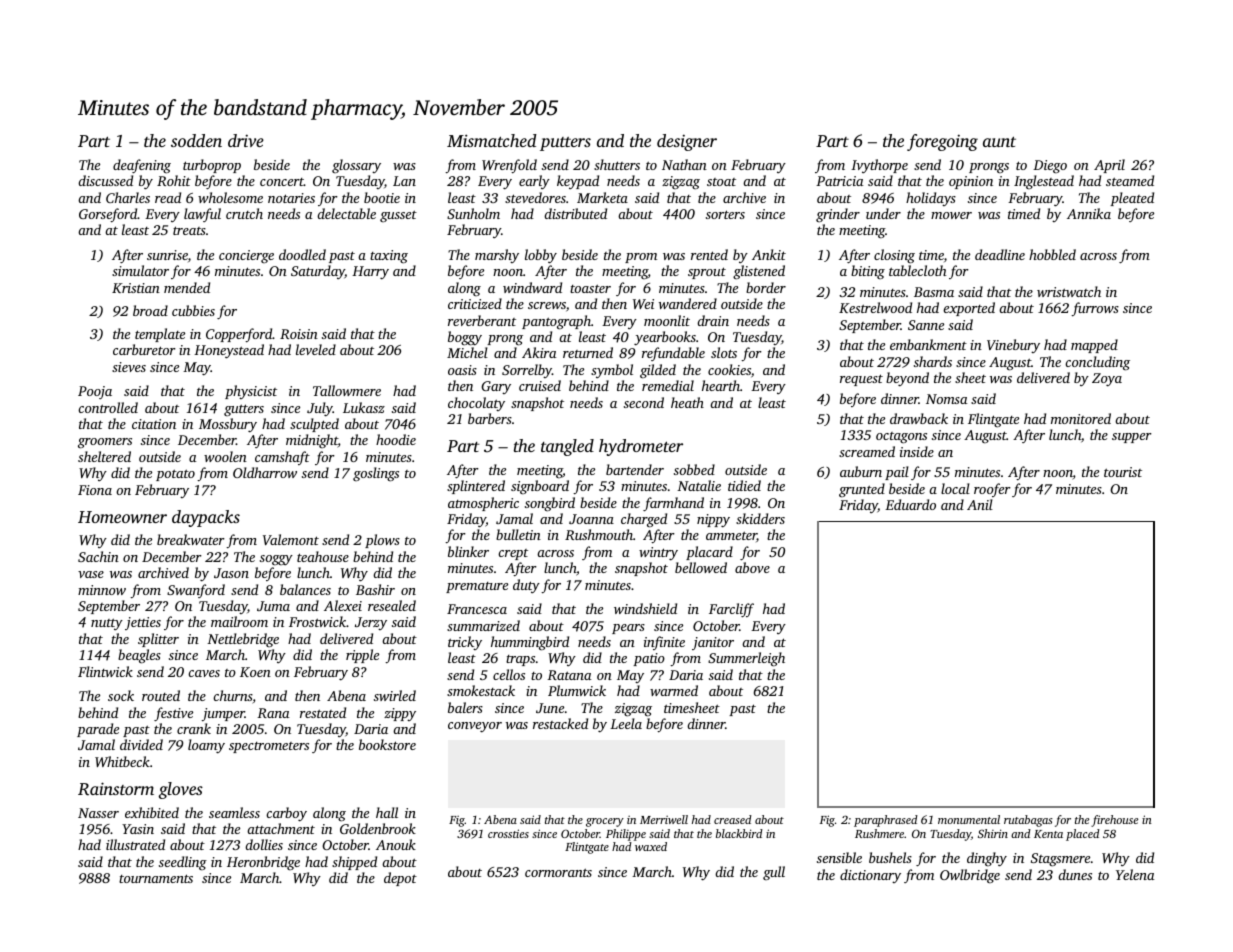  Describe the element at coordinates (246, 140) in the screenshot. I see `drive` at that location.
